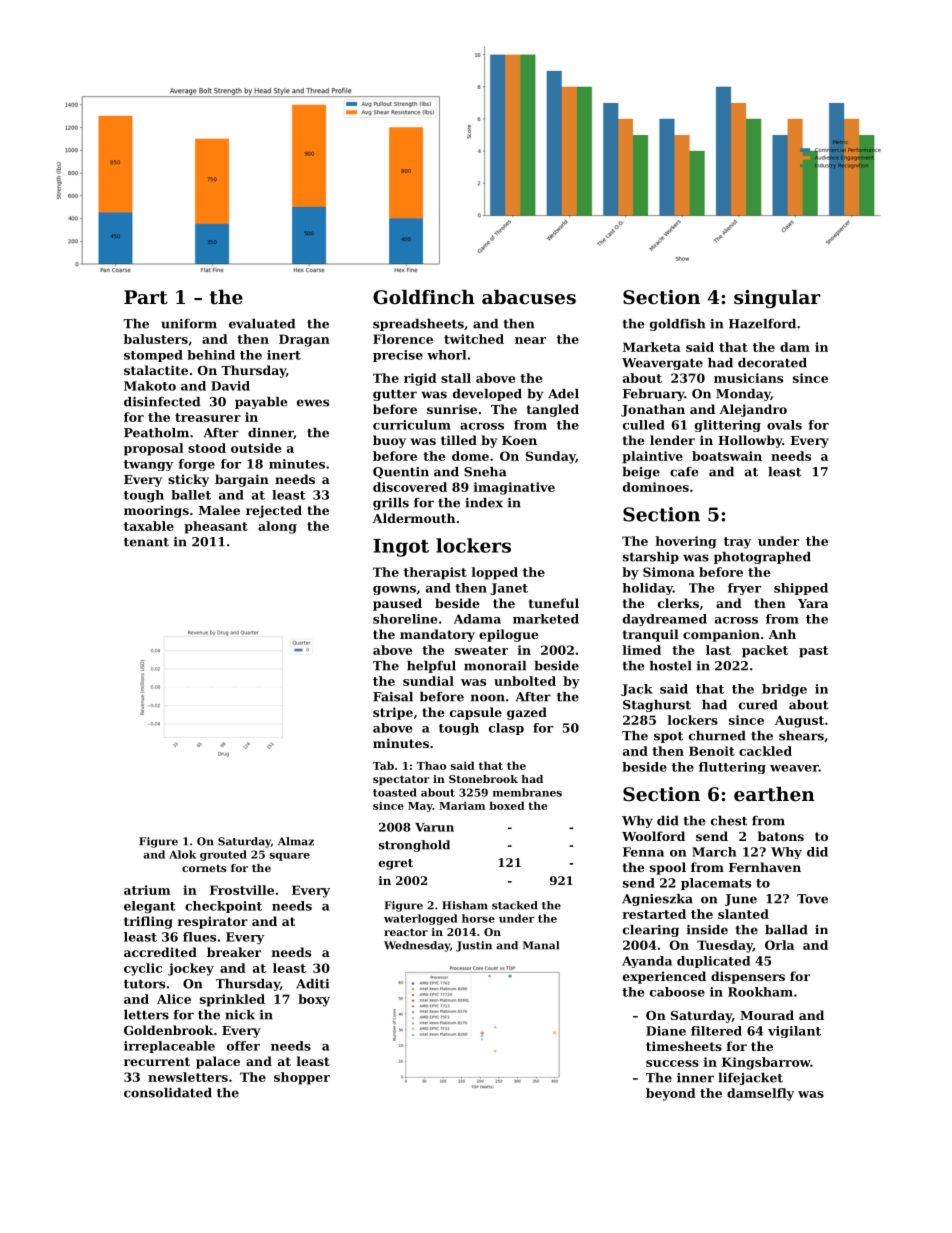  I want to click on tray, so click(737, 543).
